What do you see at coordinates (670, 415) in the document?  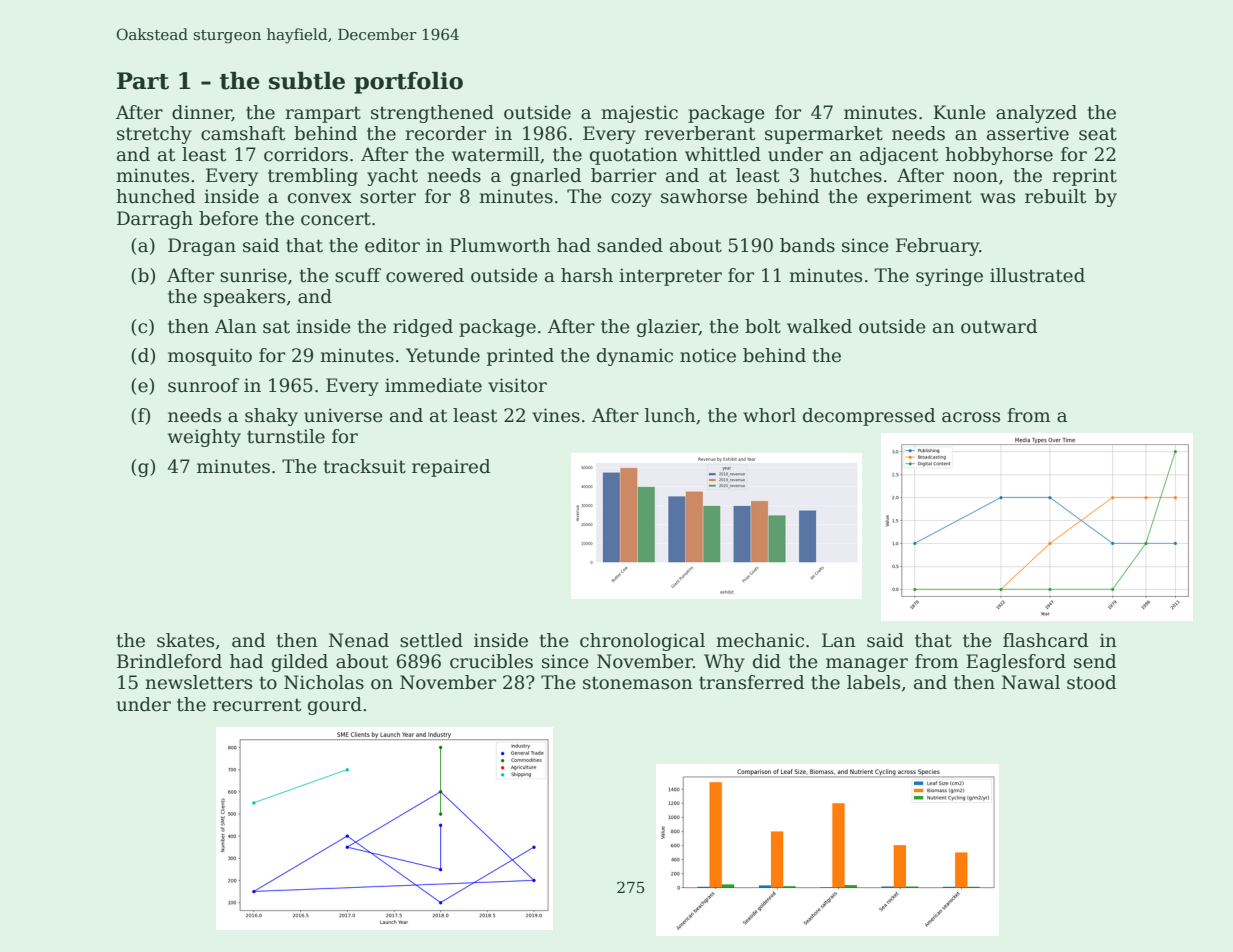 I see `lunch` at bounding box center [670, 415].
